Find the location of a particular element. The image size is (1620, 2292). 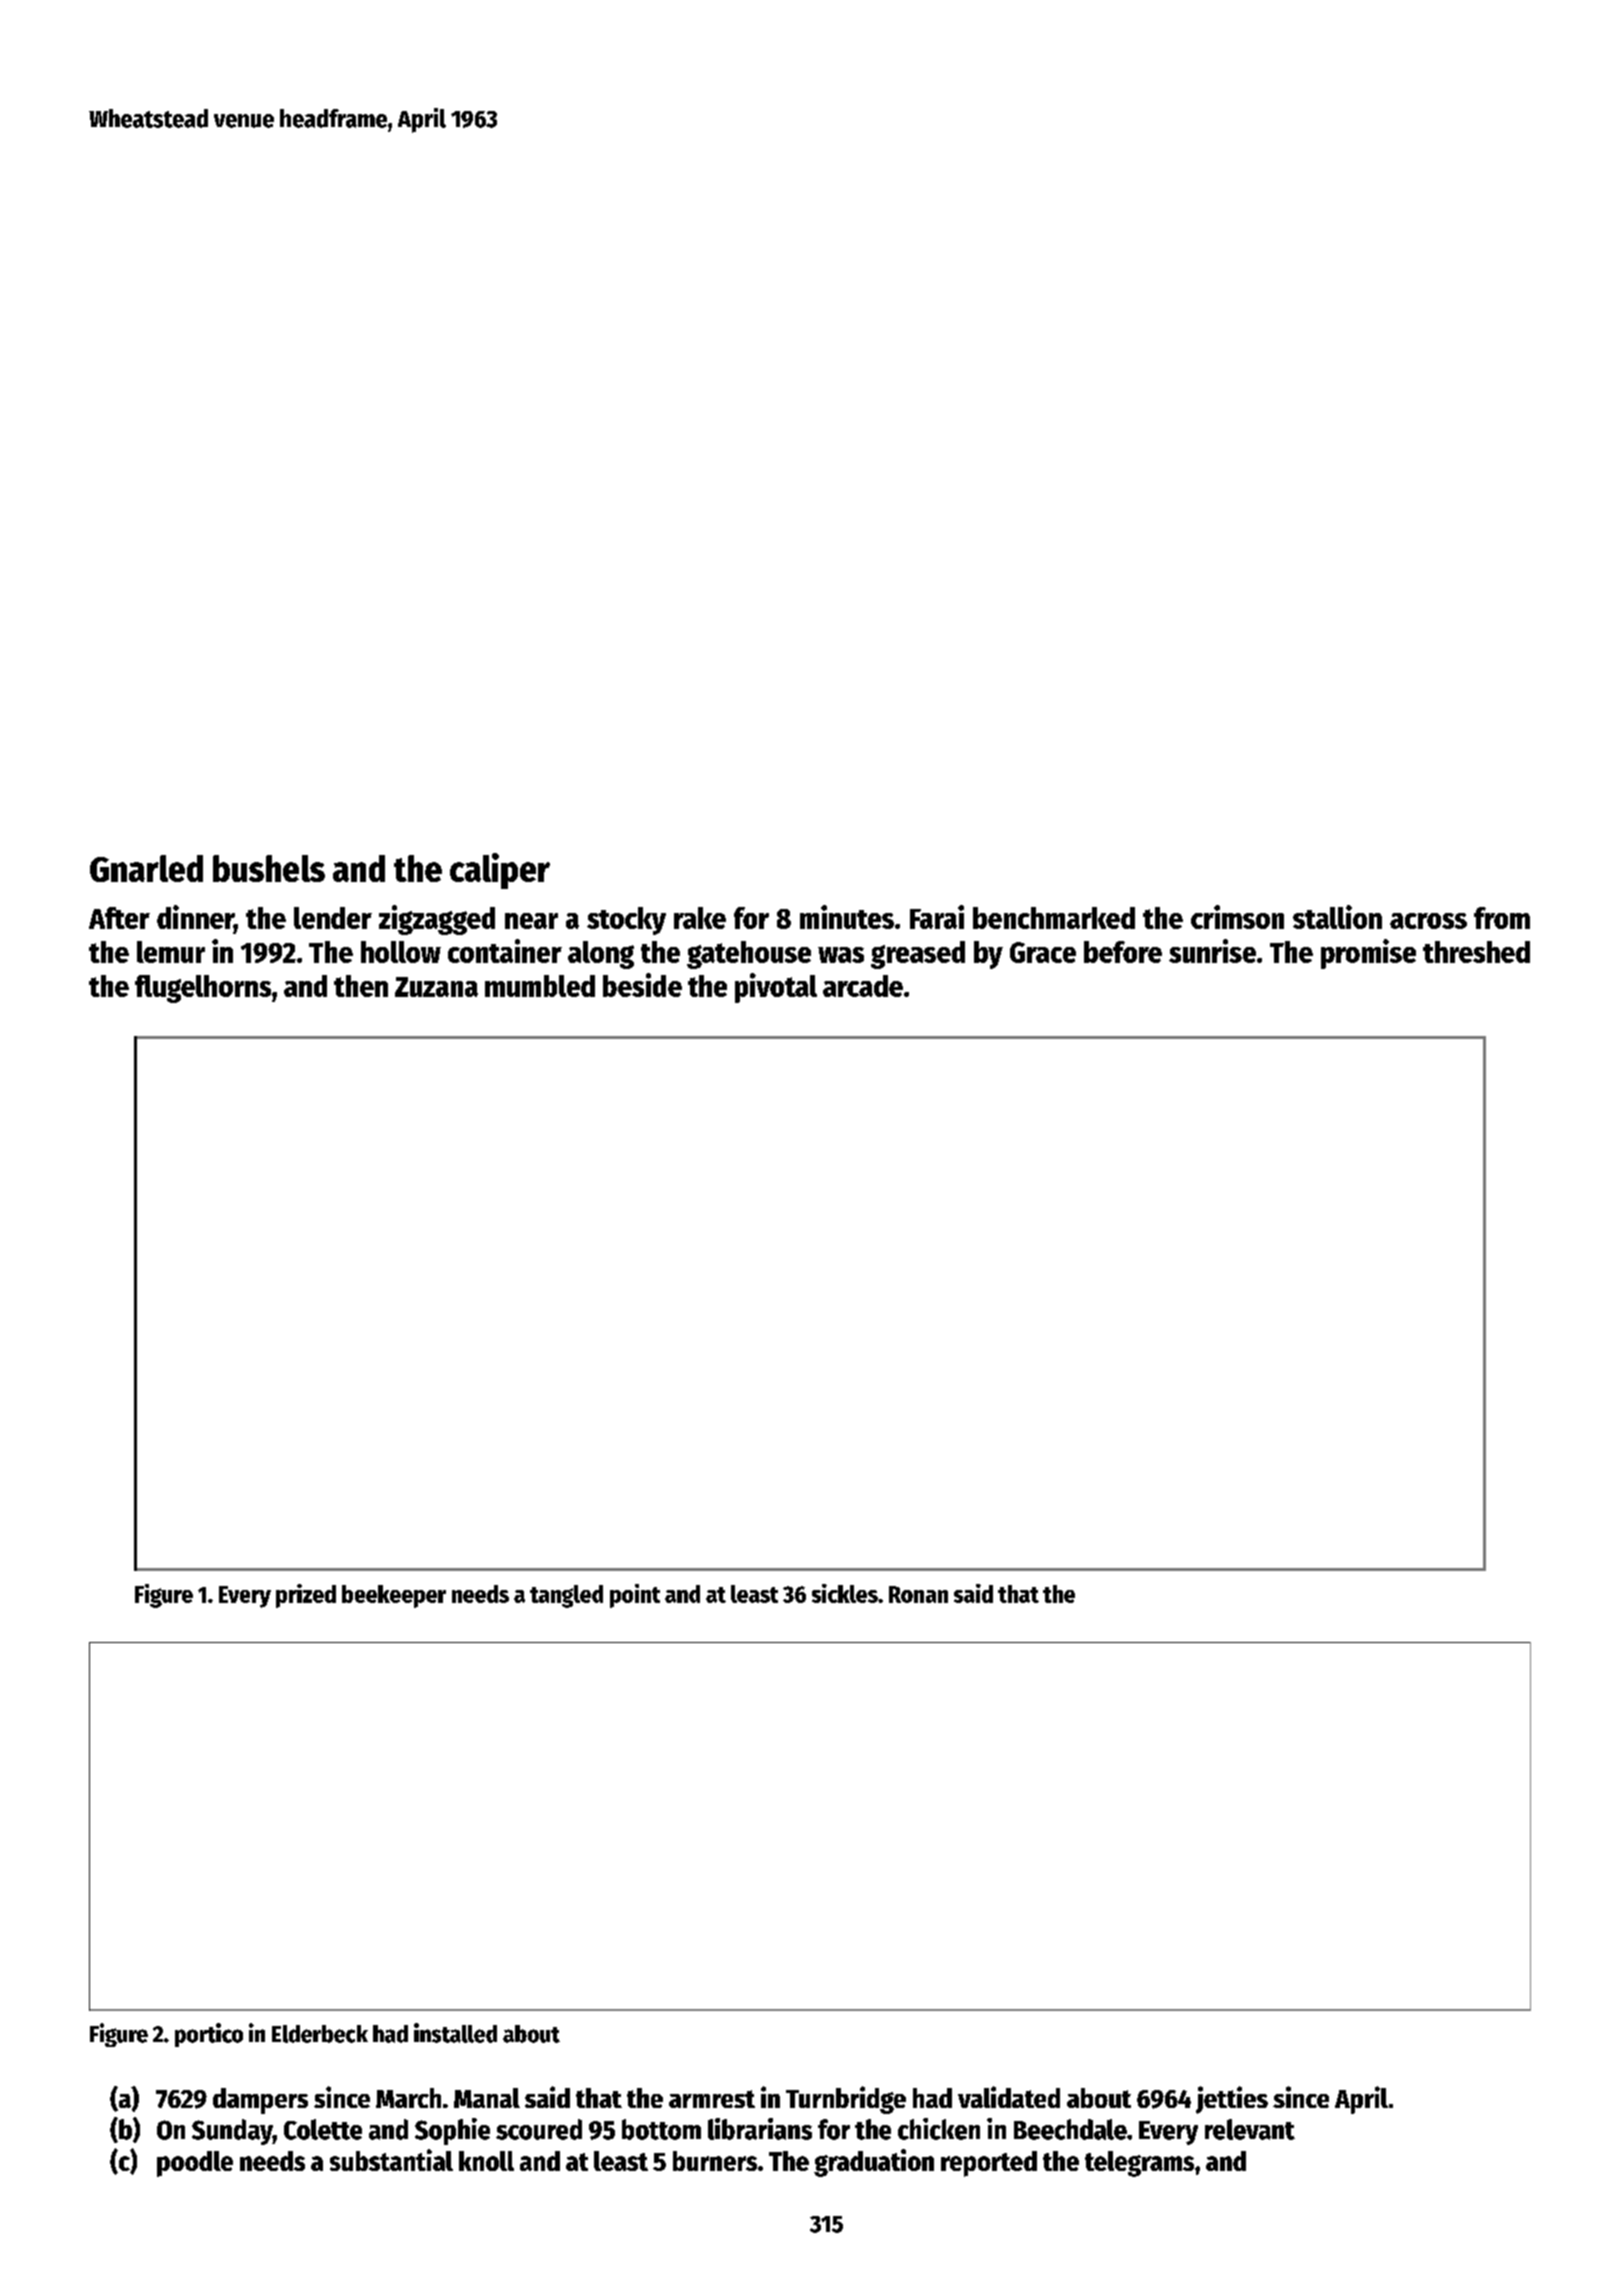

point is located at coordinates (635, 1596).
